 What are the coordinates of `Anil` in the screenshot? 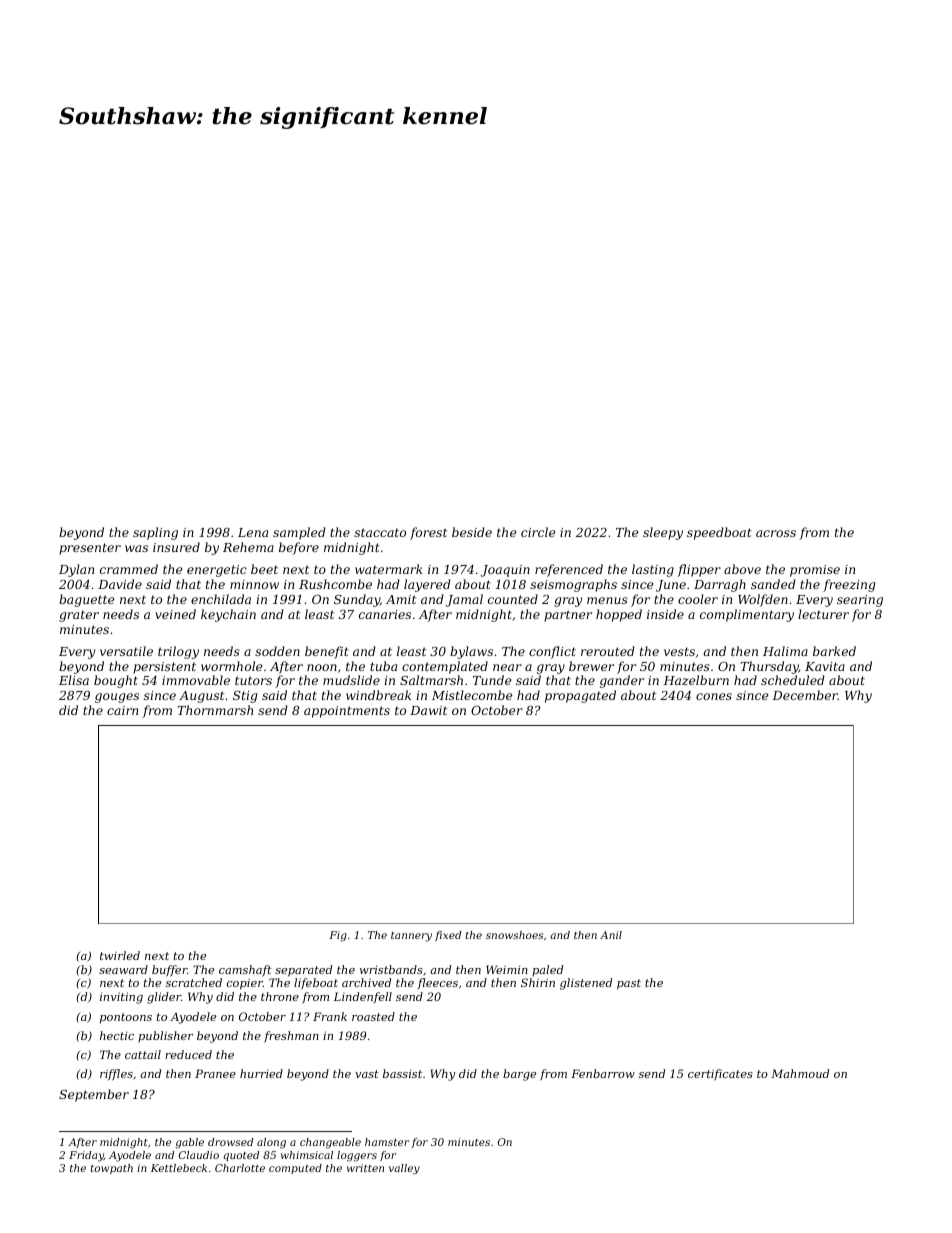 It's located at (611, 935).
